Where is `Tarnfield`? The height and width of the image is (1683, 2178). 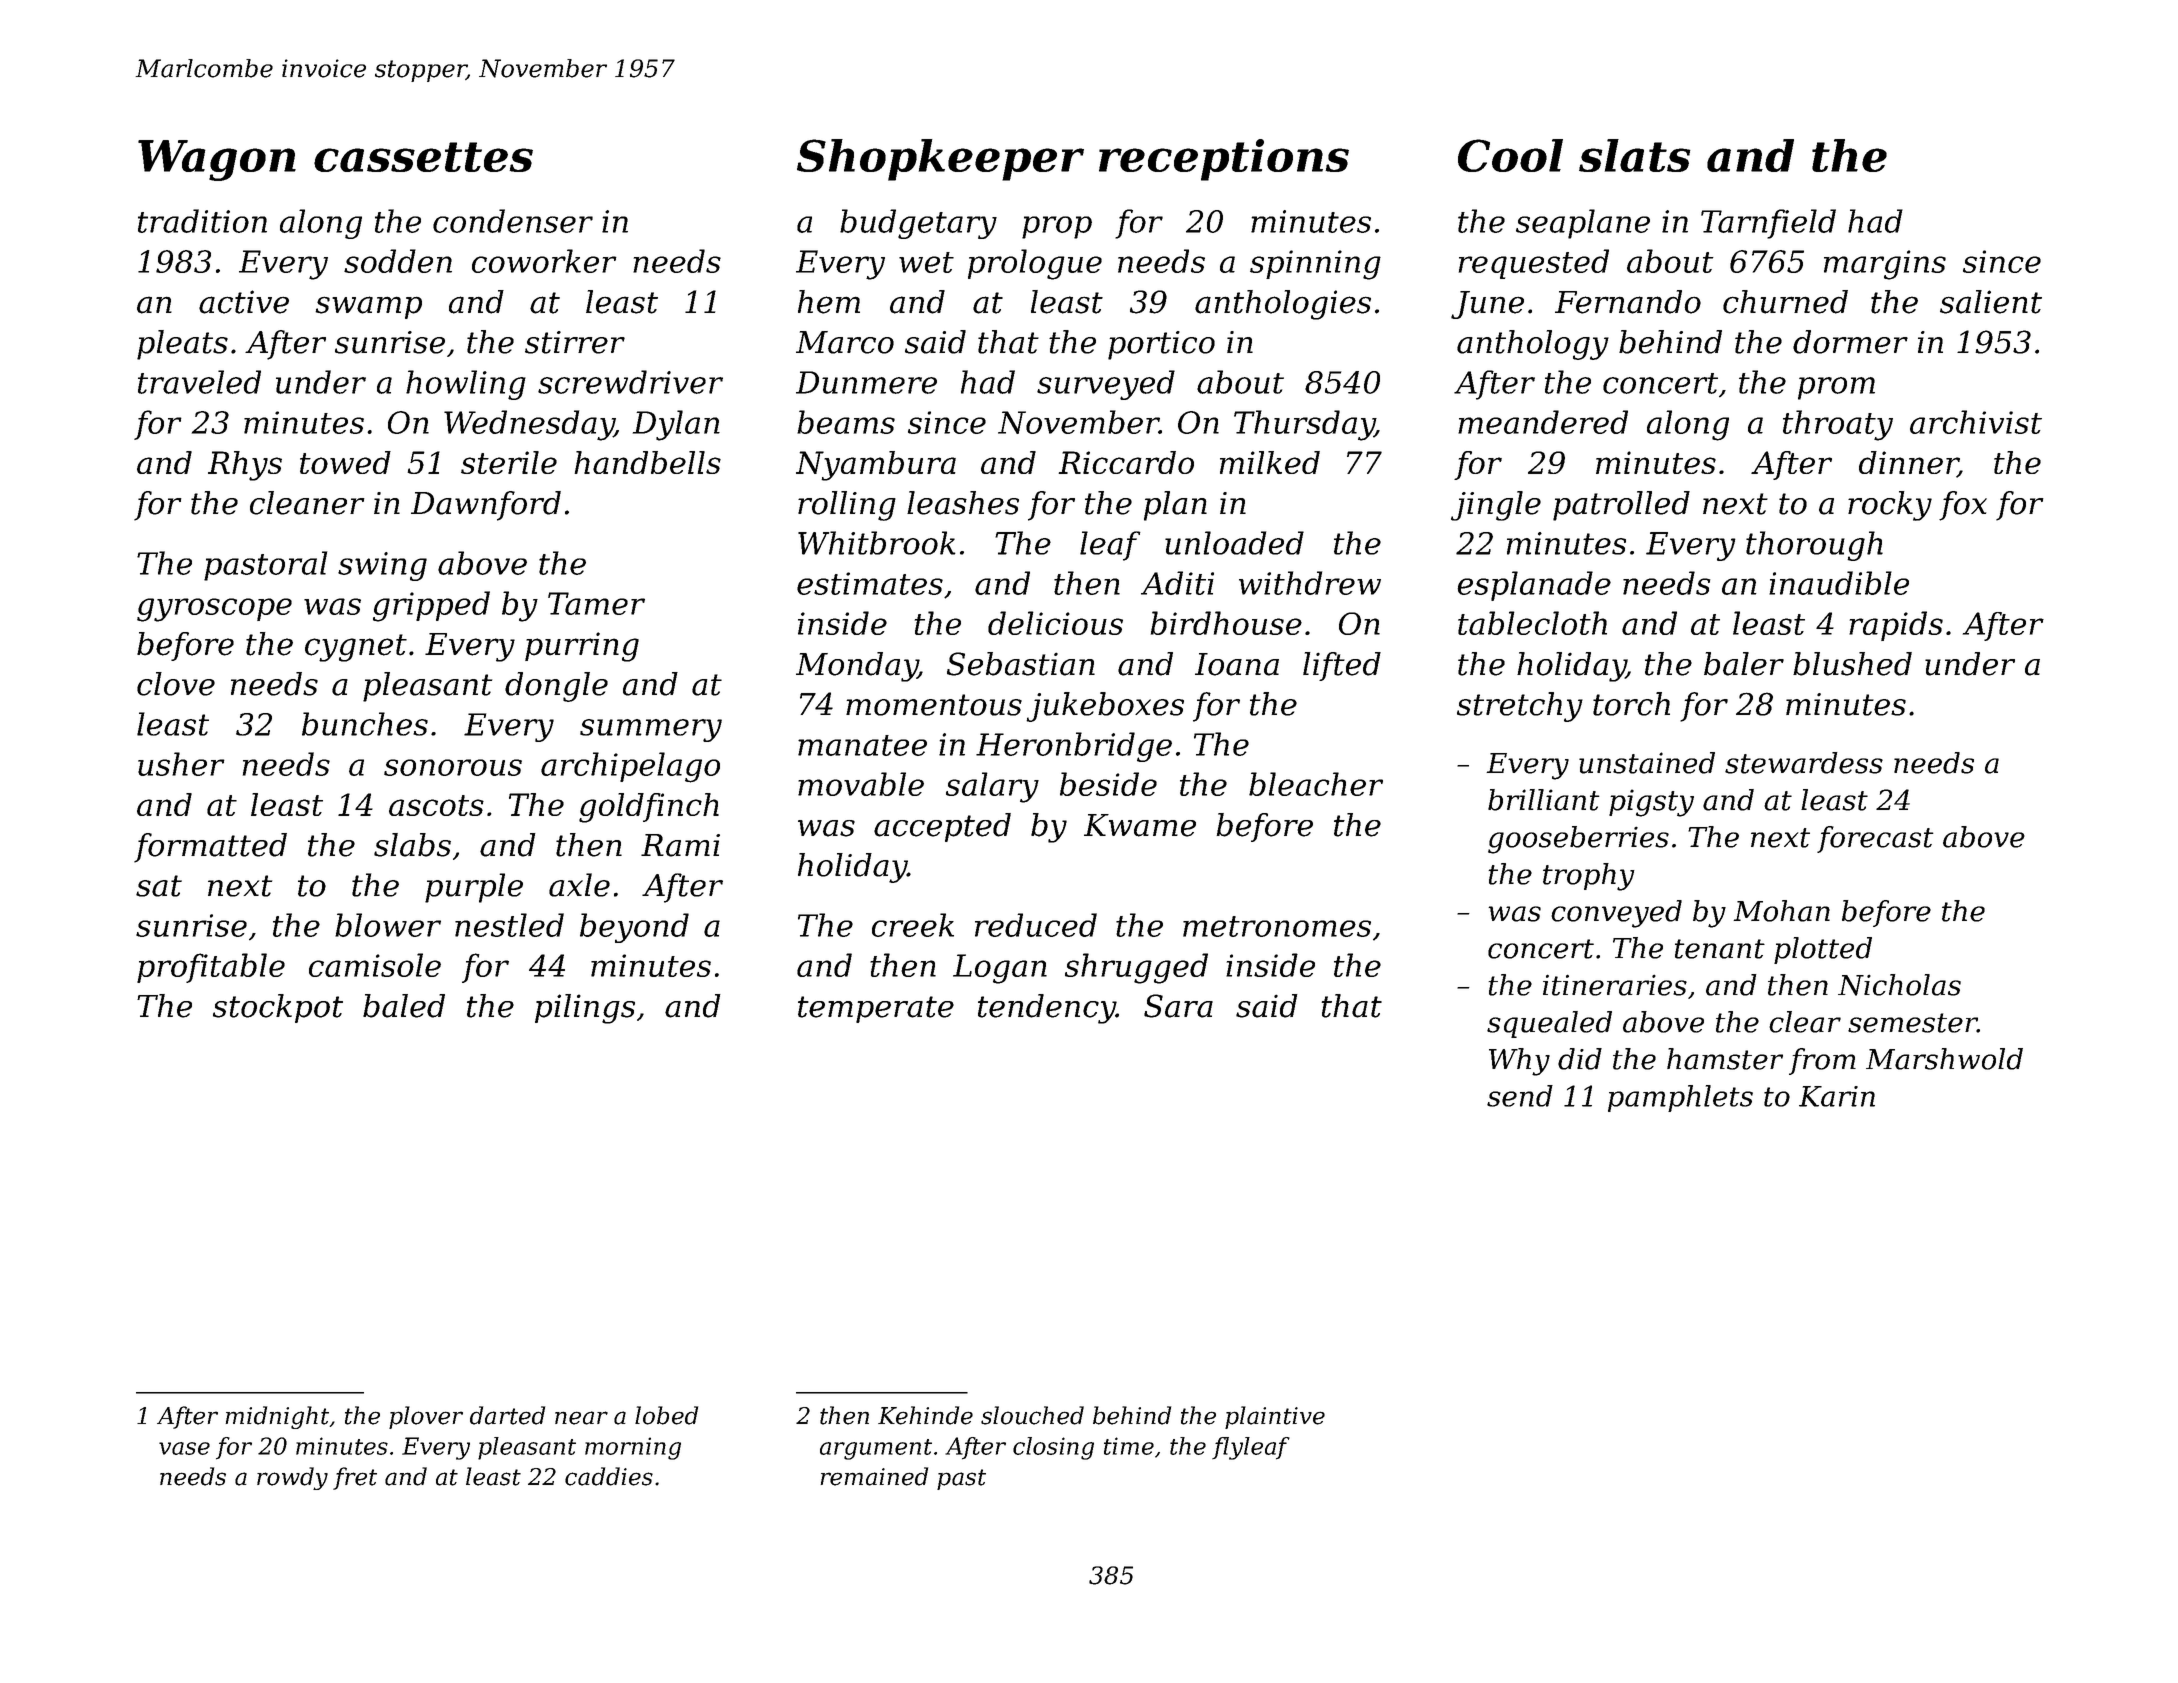 Tarnfield is located at coordinates (1768, 224).
